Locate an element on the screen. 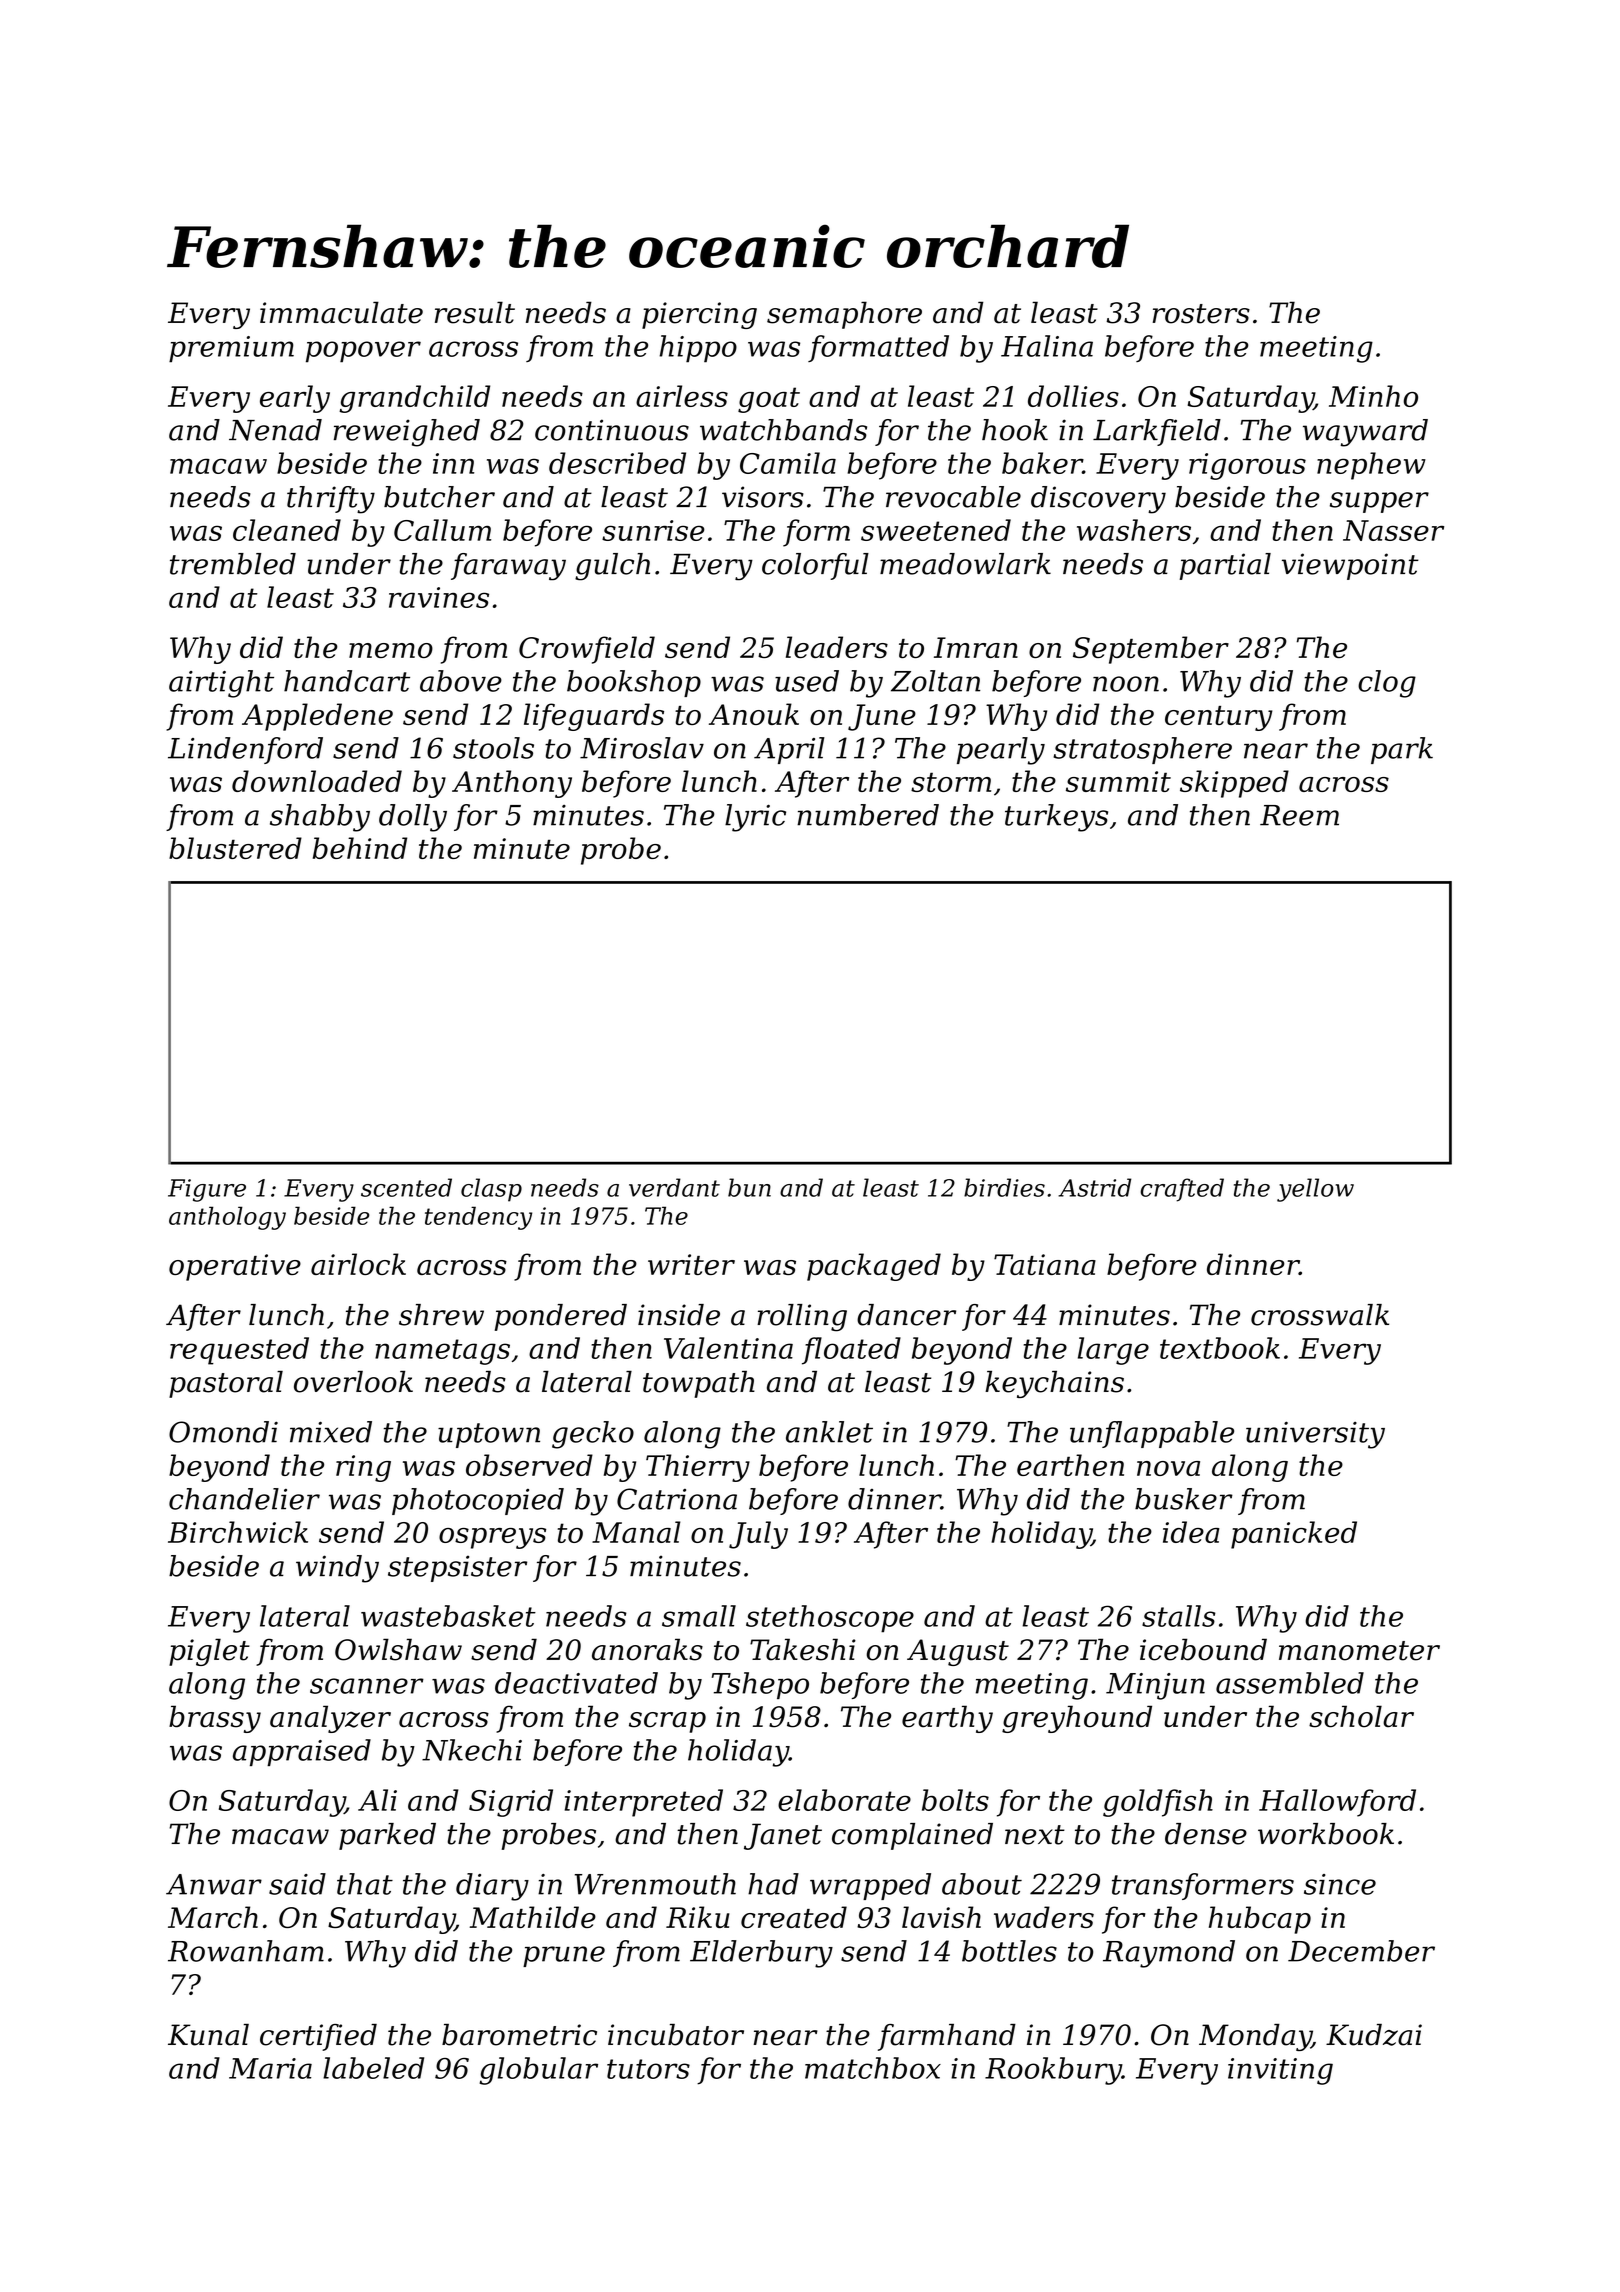 This screenshot has height=2292, width=1620. clog is located at coordinates (1387, 684).
